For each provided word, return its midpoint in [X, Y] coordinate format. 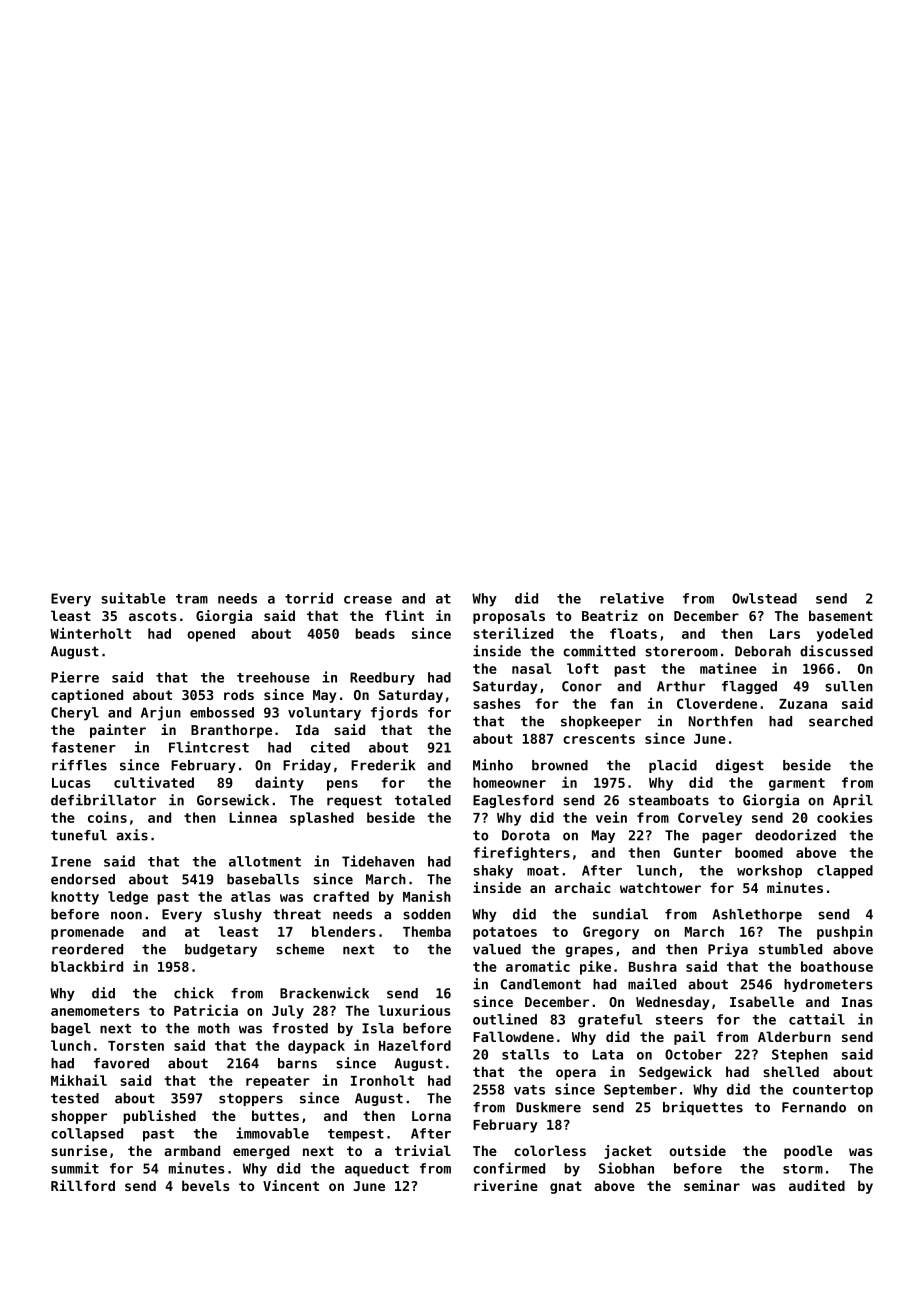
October [693, 1054]
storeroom [681, 651]
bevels [206, 1185]
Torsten [136, 1046]
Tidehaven [378, 861]
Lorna [431, 1116]
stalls [525, 1054]
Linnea [253, 817]
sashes [497, 703]
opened [211, 635]
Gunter [698, 852]
